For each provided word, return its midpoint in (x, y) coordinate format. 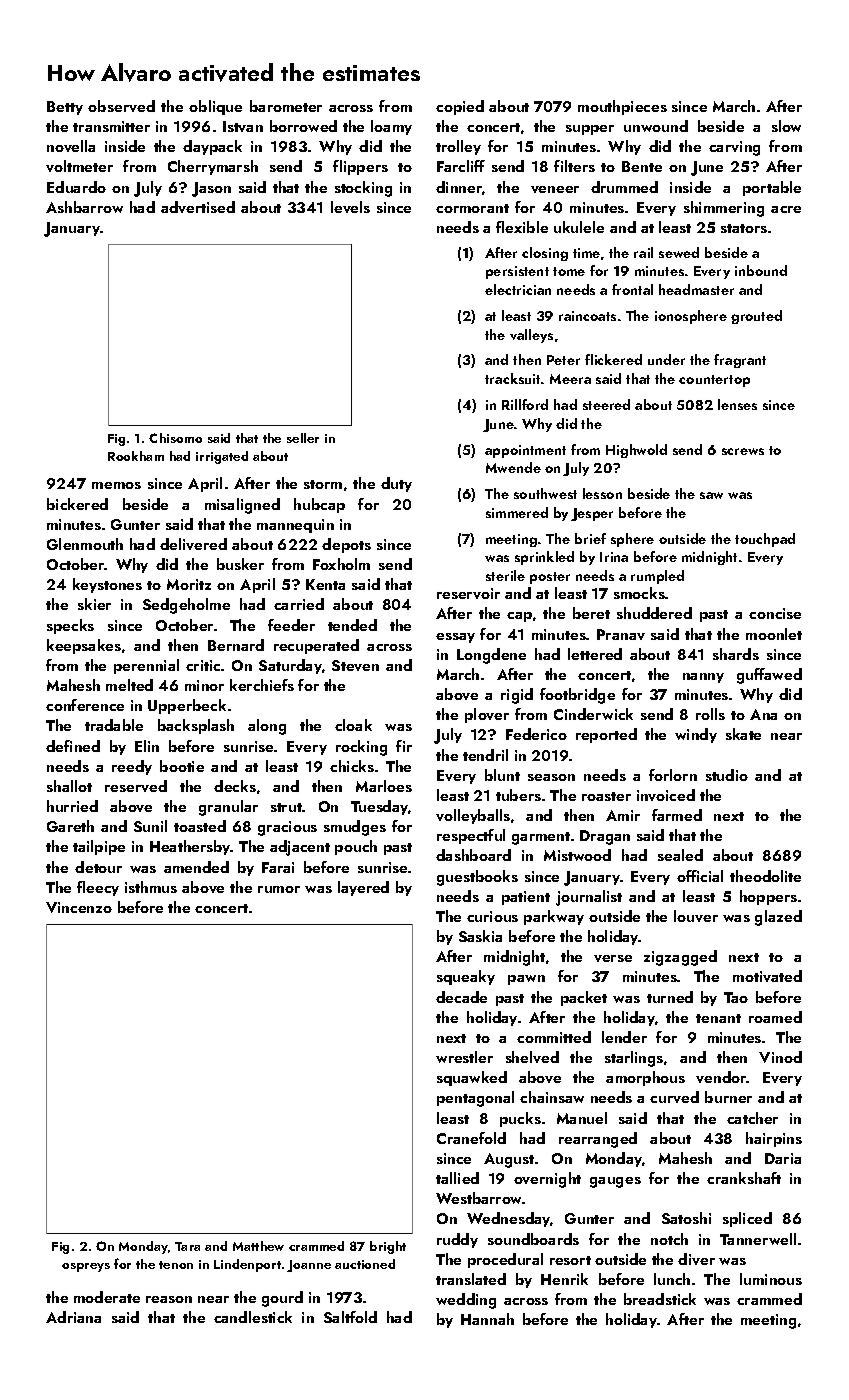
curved (674, 1097)
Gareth (70, 826)
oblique (215, 107)
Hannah (487, 1319)
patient (526, 898)
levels (350, 207)
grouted (756, 317)
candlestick (253, 1317)
